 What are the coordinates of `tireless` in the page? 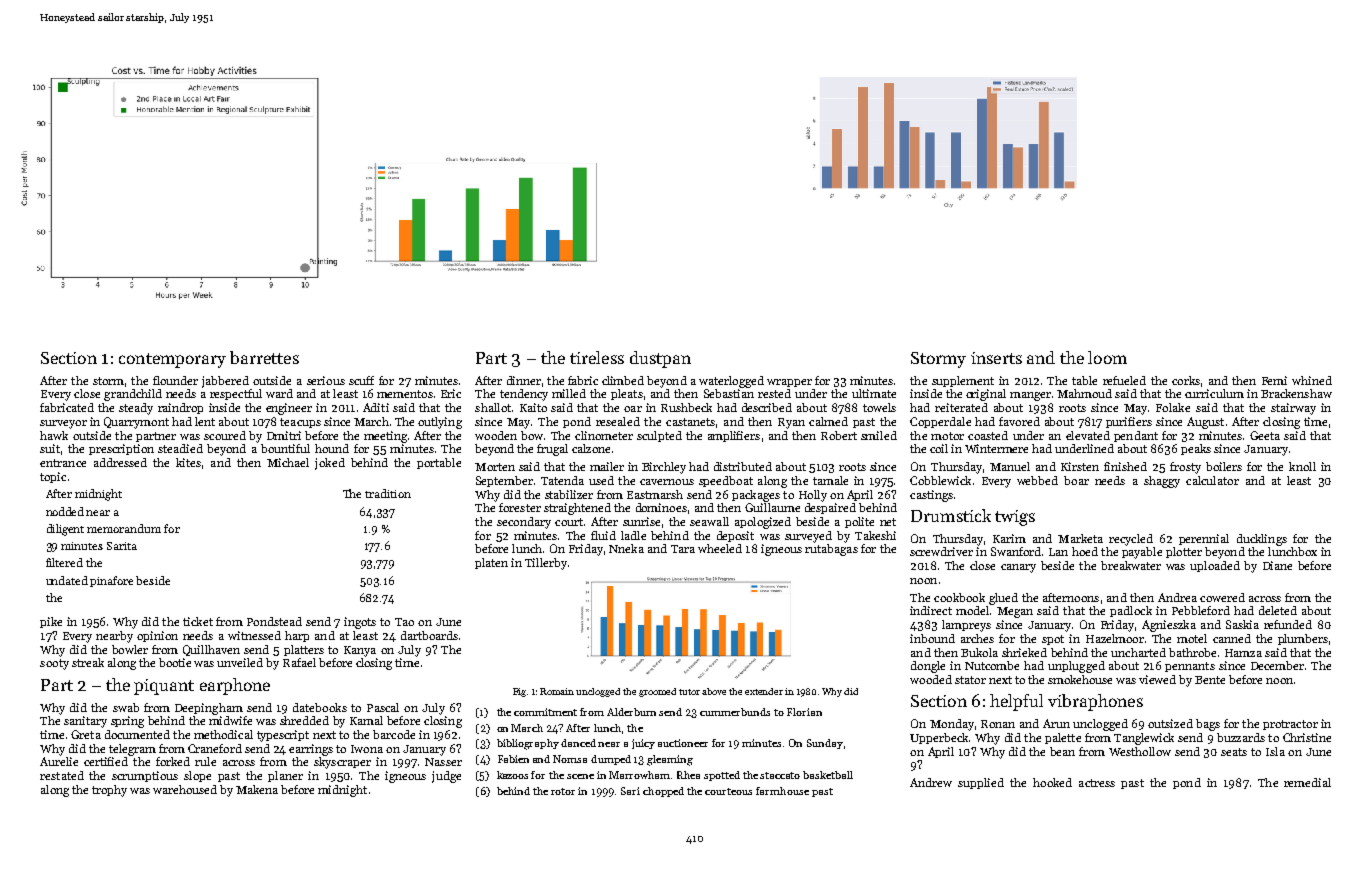 It's located at (597, 357).
